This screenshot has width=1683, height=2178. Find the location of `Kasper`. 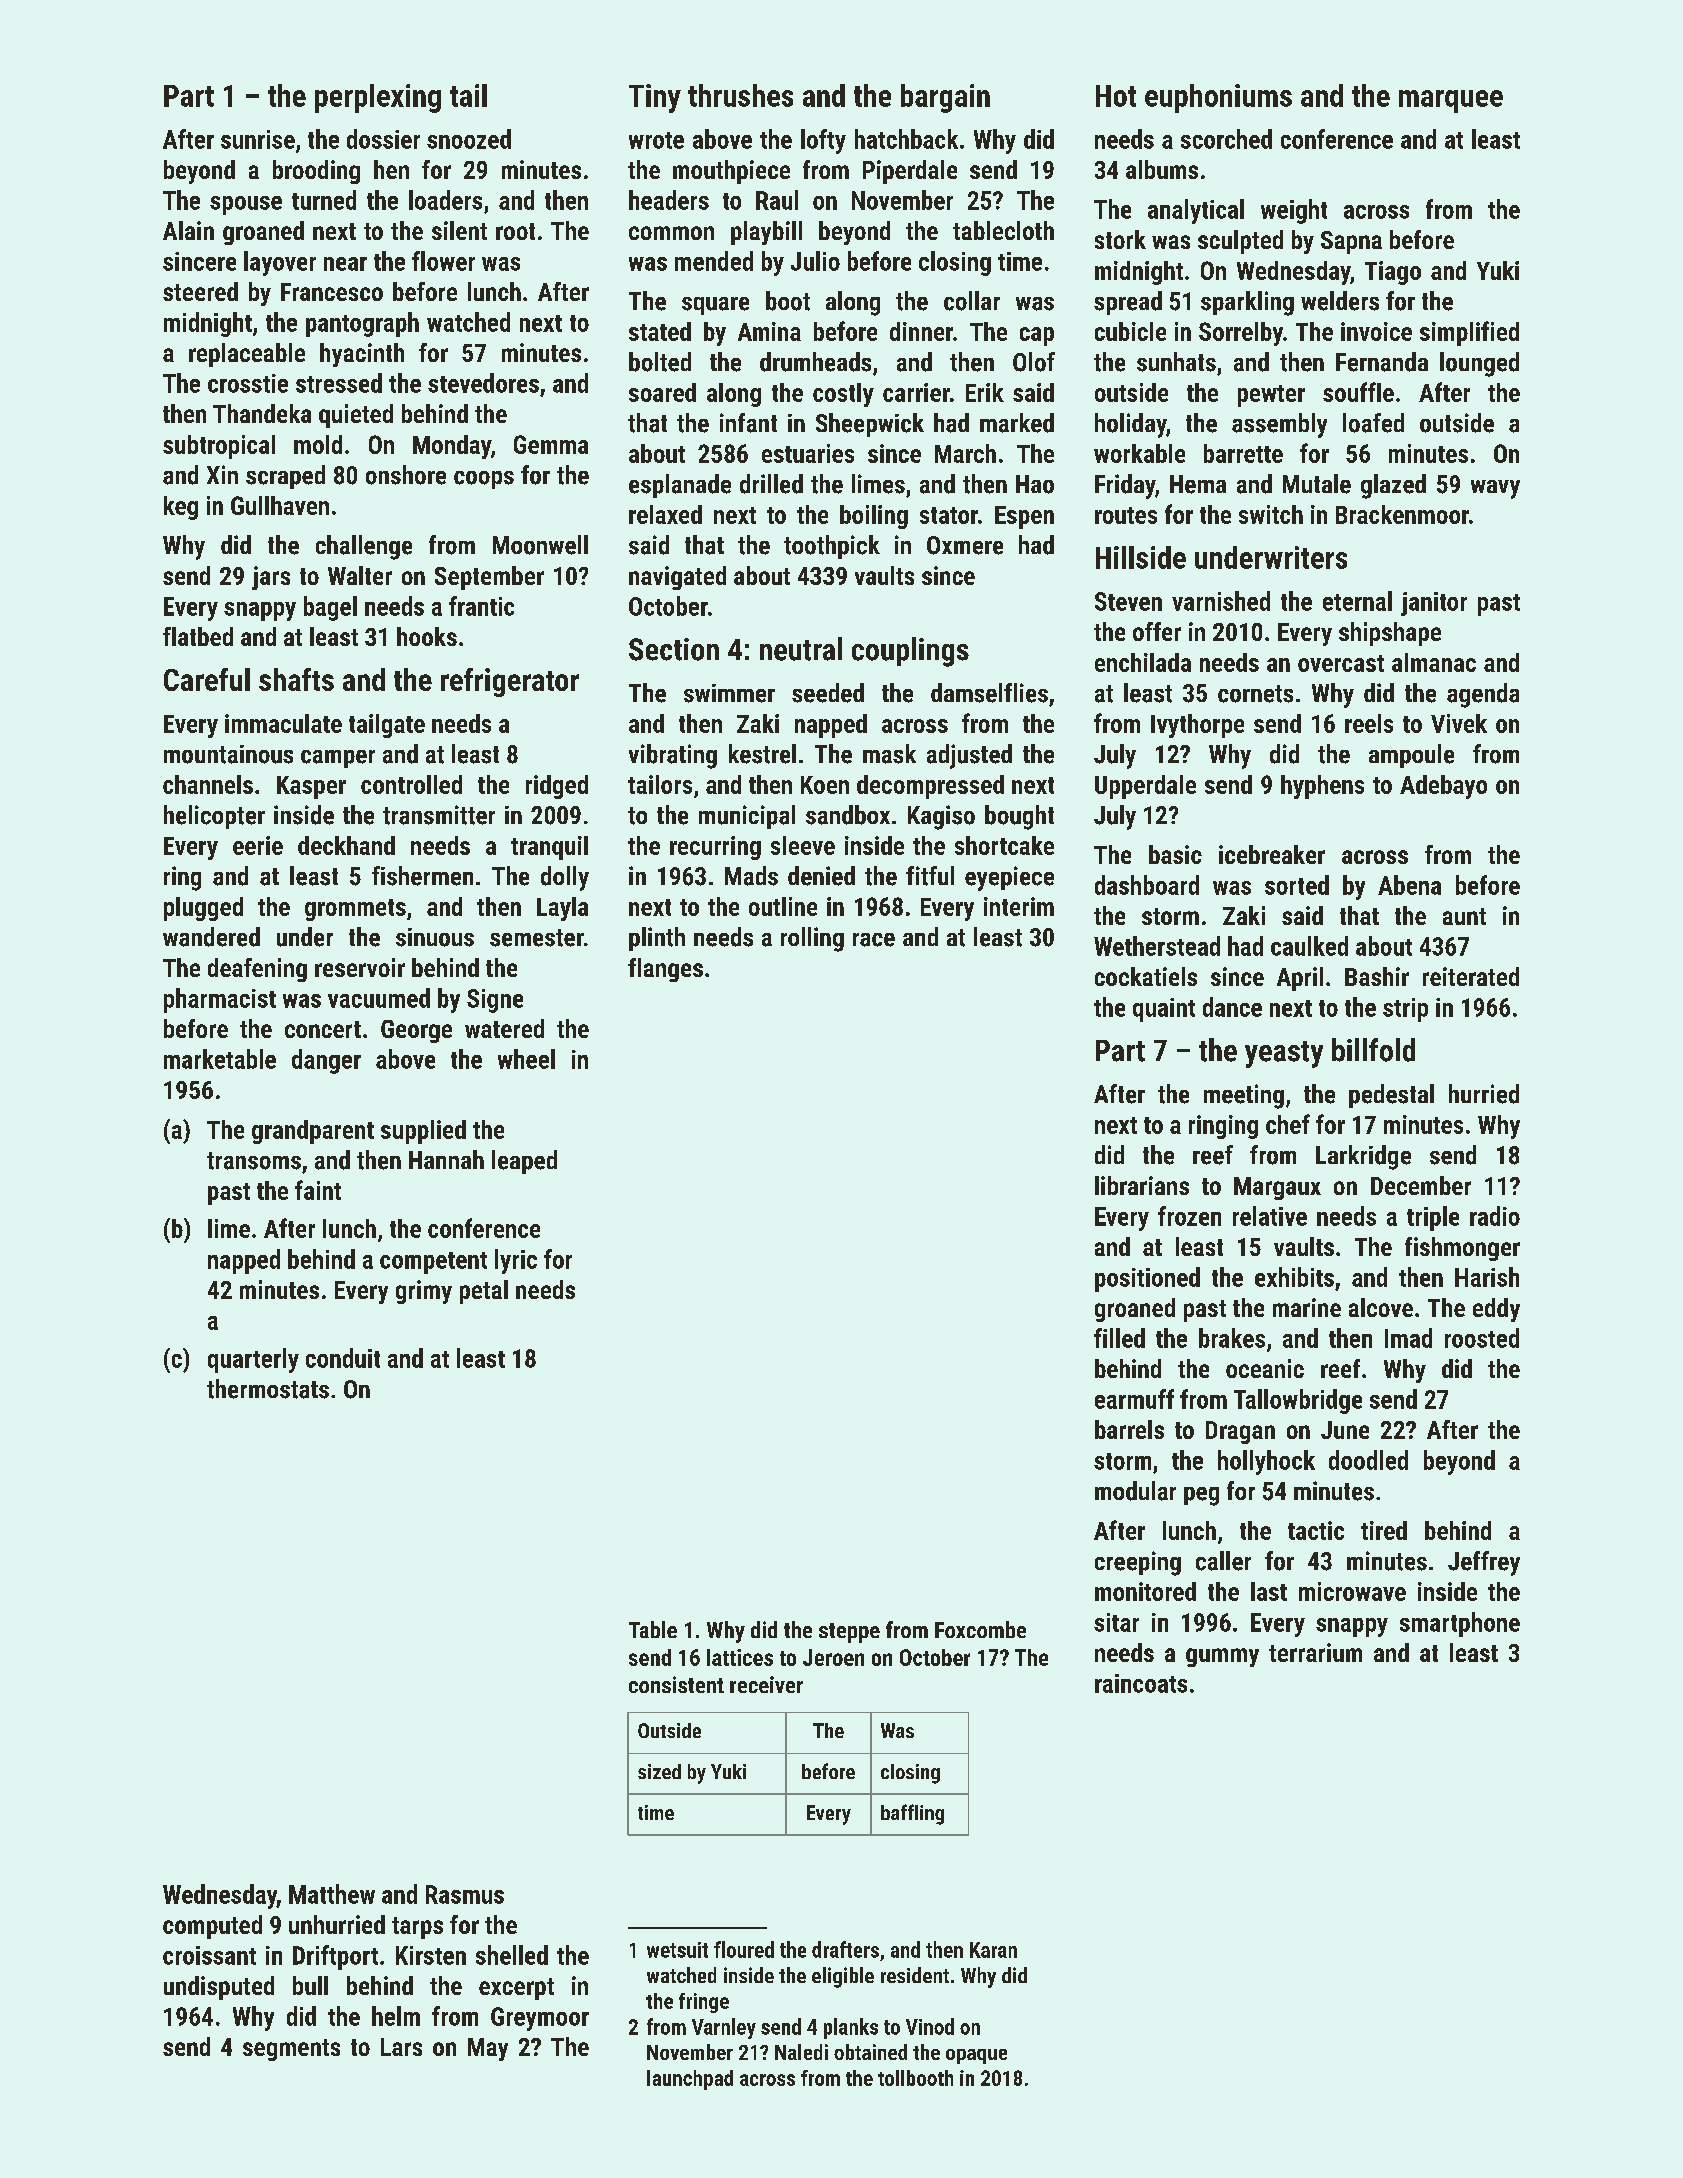

Kasper is located at coordinates (311, 787).
